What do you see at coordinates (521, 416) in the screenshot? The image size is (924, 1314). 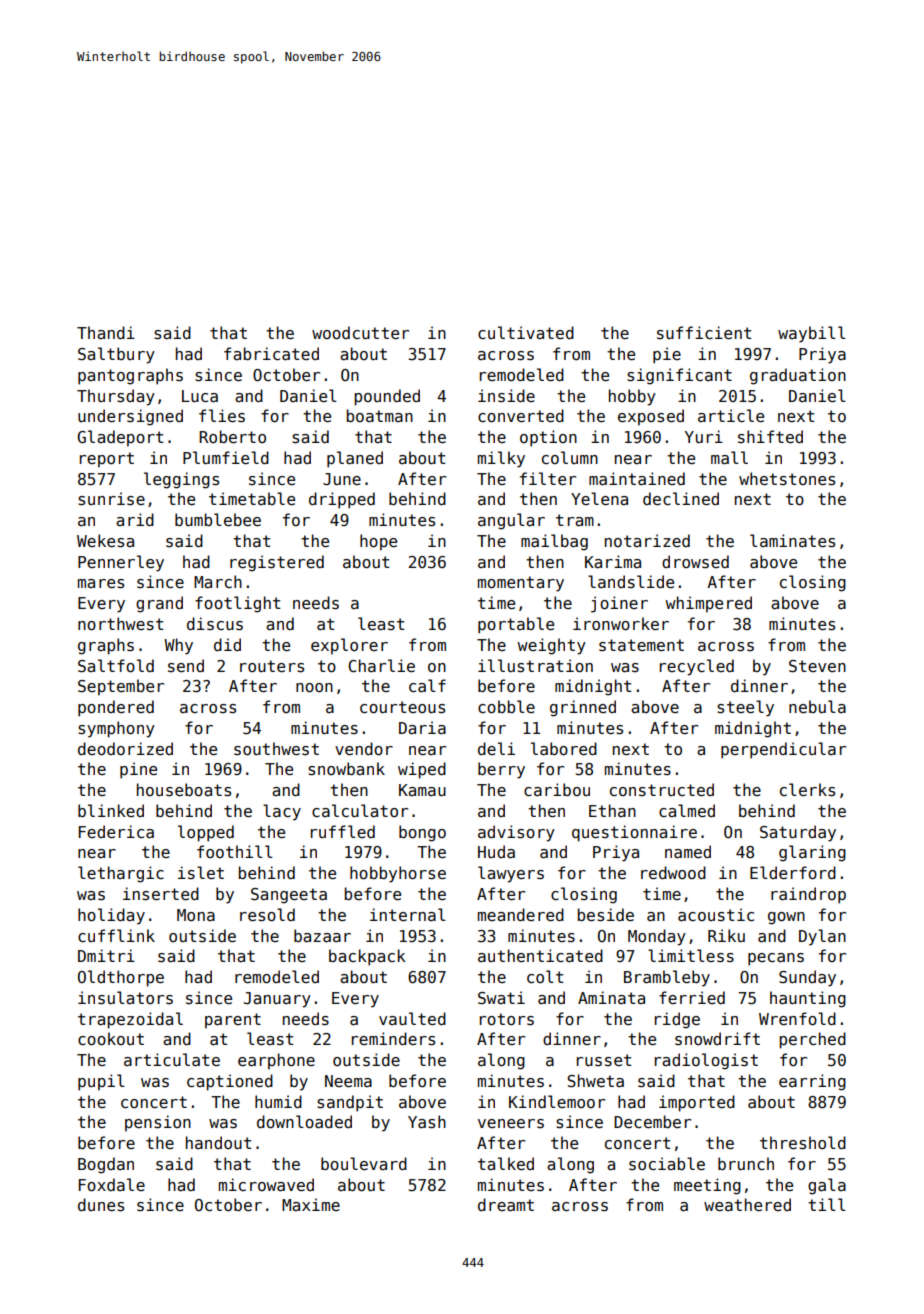 I see `converted` at bounding box center [521, 416].
